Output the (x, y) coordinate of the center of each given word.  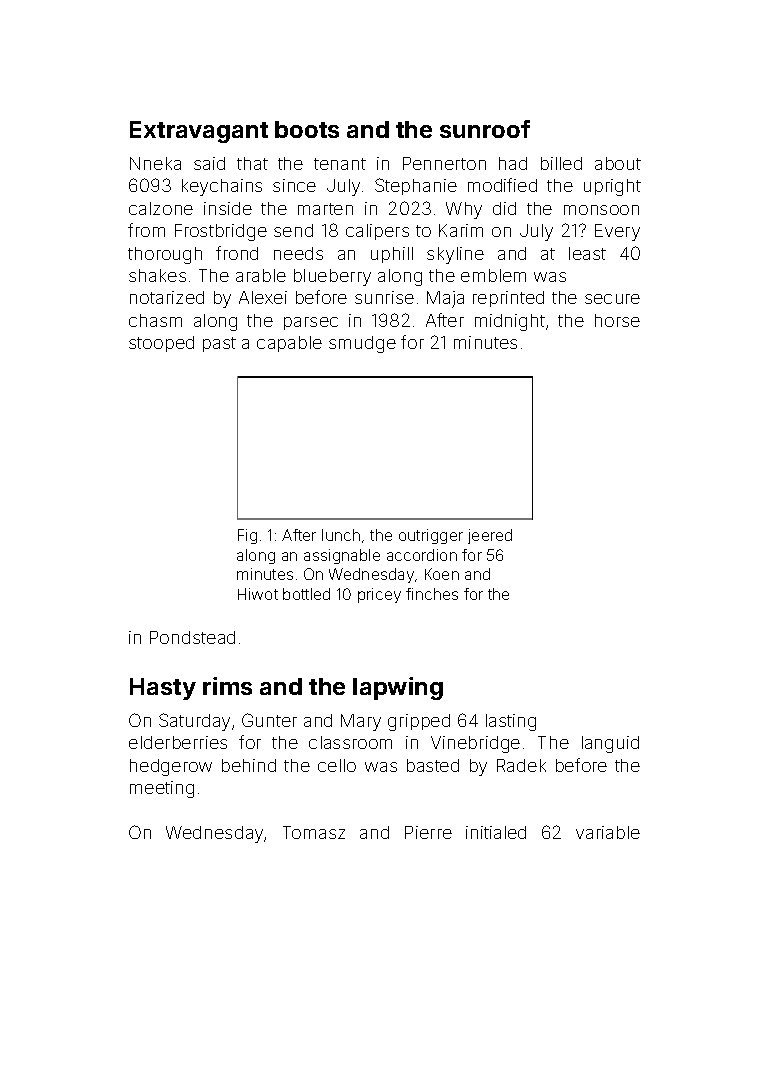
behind (249, 765)
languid (610, 744)
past (219, 344)
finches (432, 594)
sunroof (485, 129)
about (618, 163)
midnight (510, 322)
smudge (362, 344)
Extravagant (199, 132)
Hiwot (258, 594)
